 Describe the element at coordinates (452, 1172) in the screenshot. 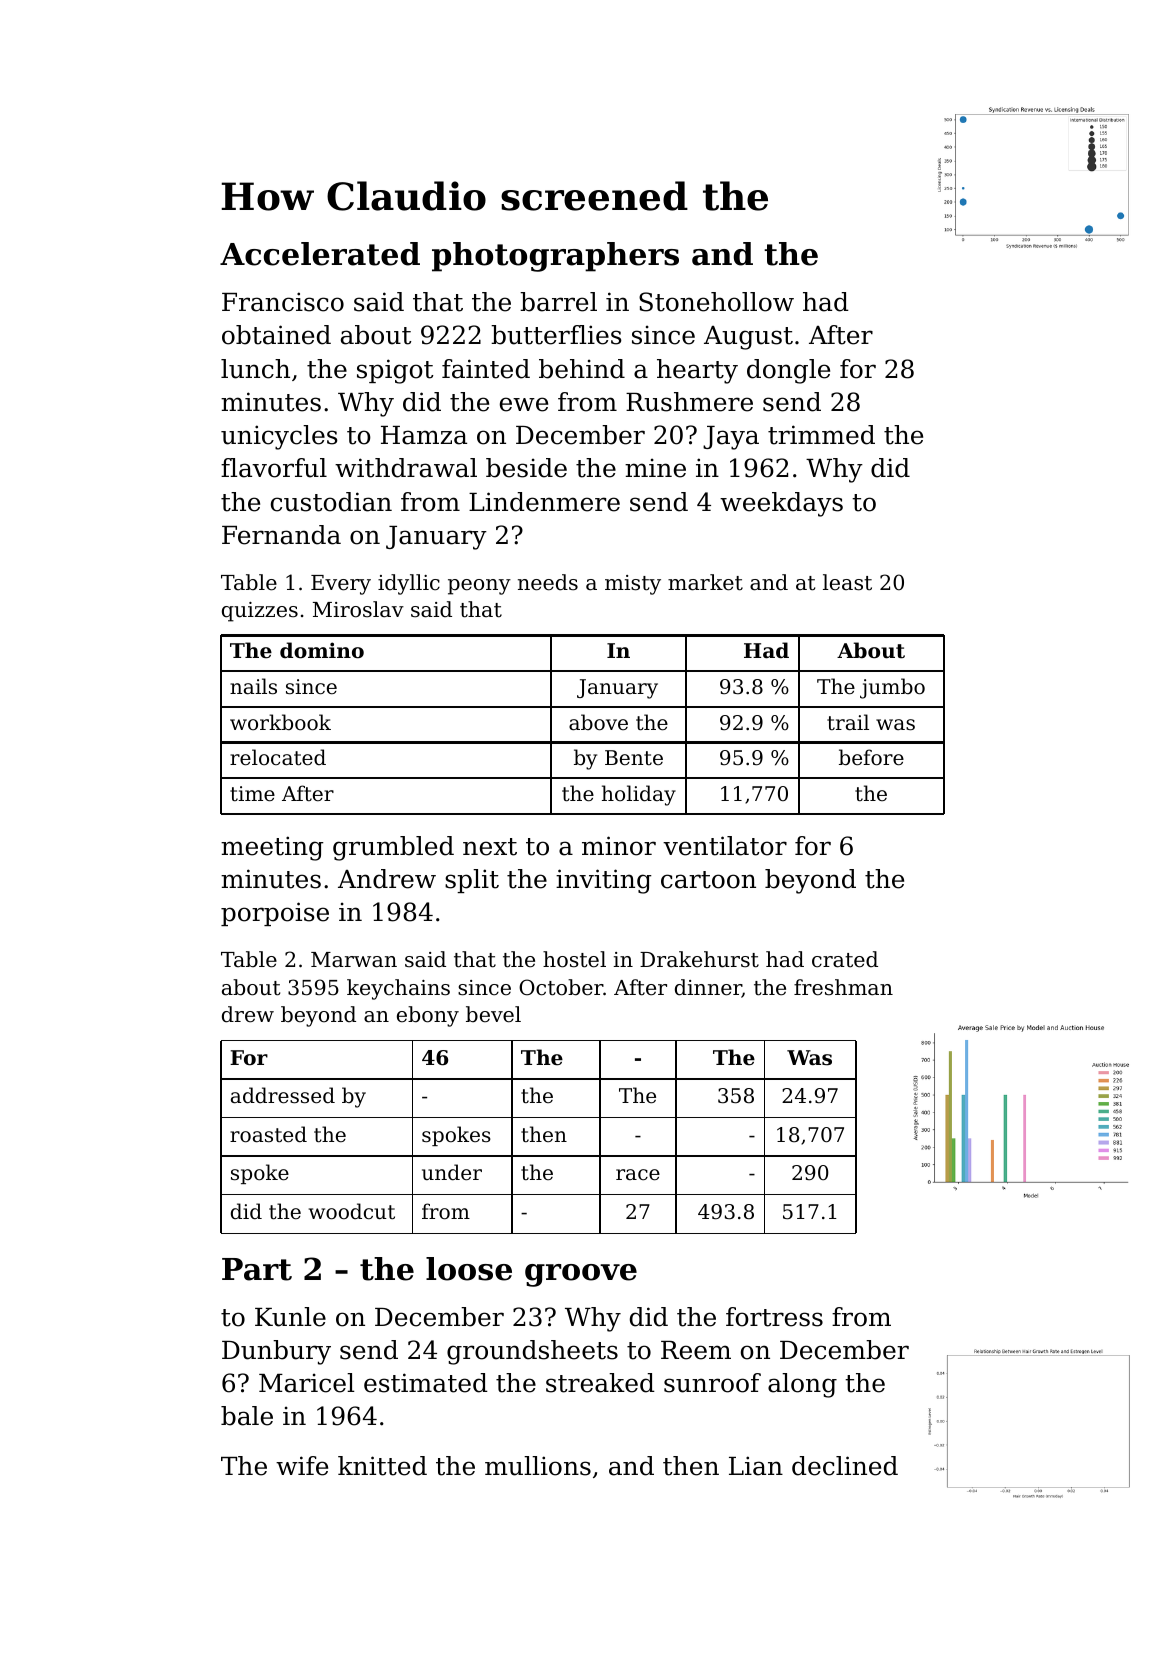

I see `under` at that location.
